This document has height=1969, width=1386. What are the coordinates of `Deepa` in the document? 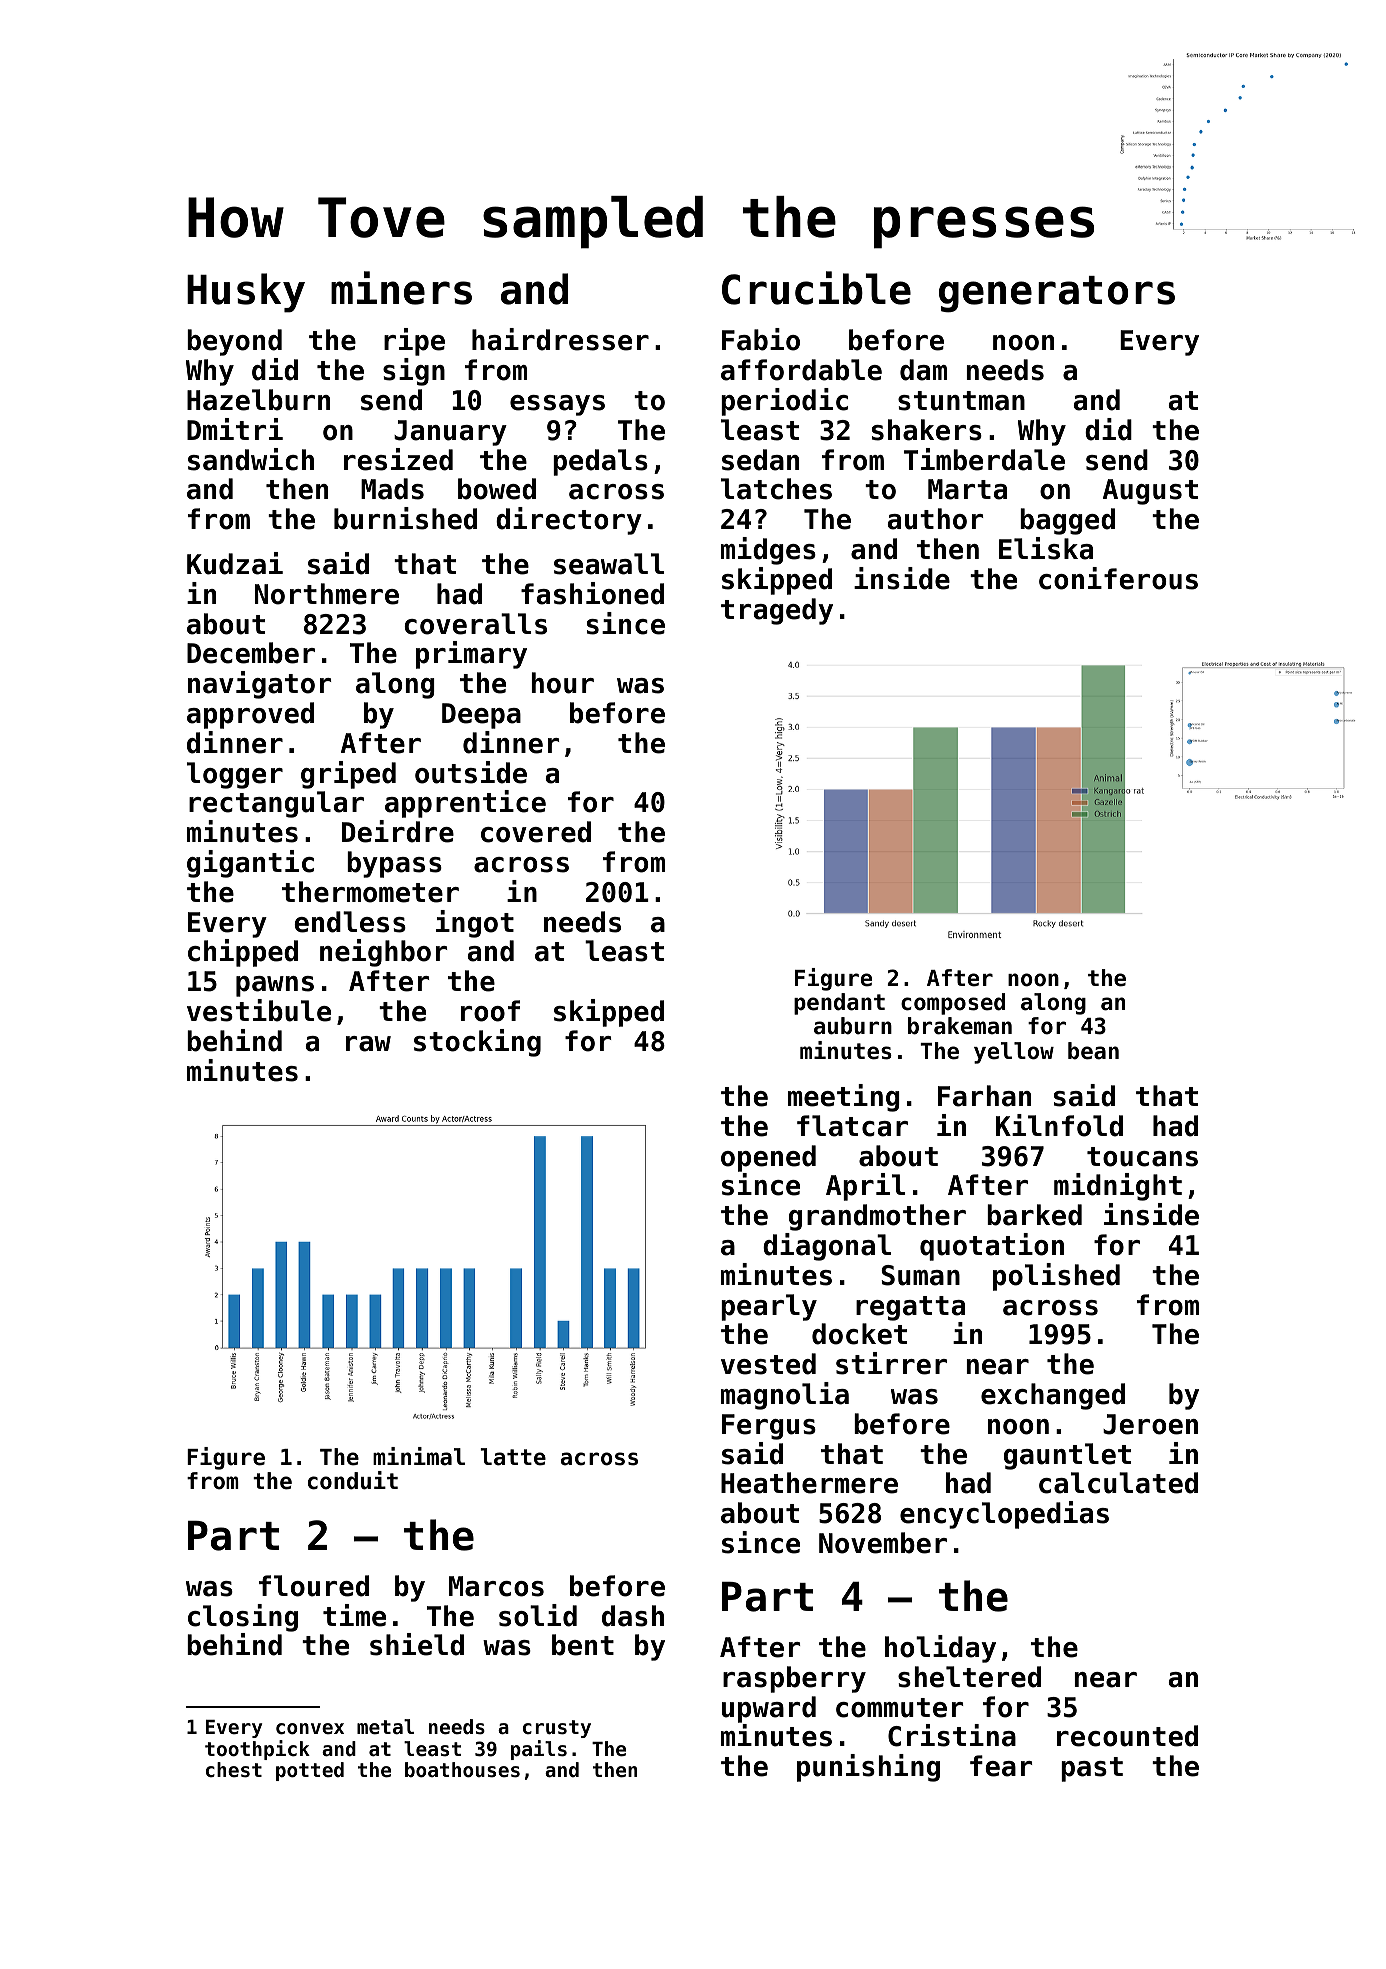 It's located at (481, 716).
